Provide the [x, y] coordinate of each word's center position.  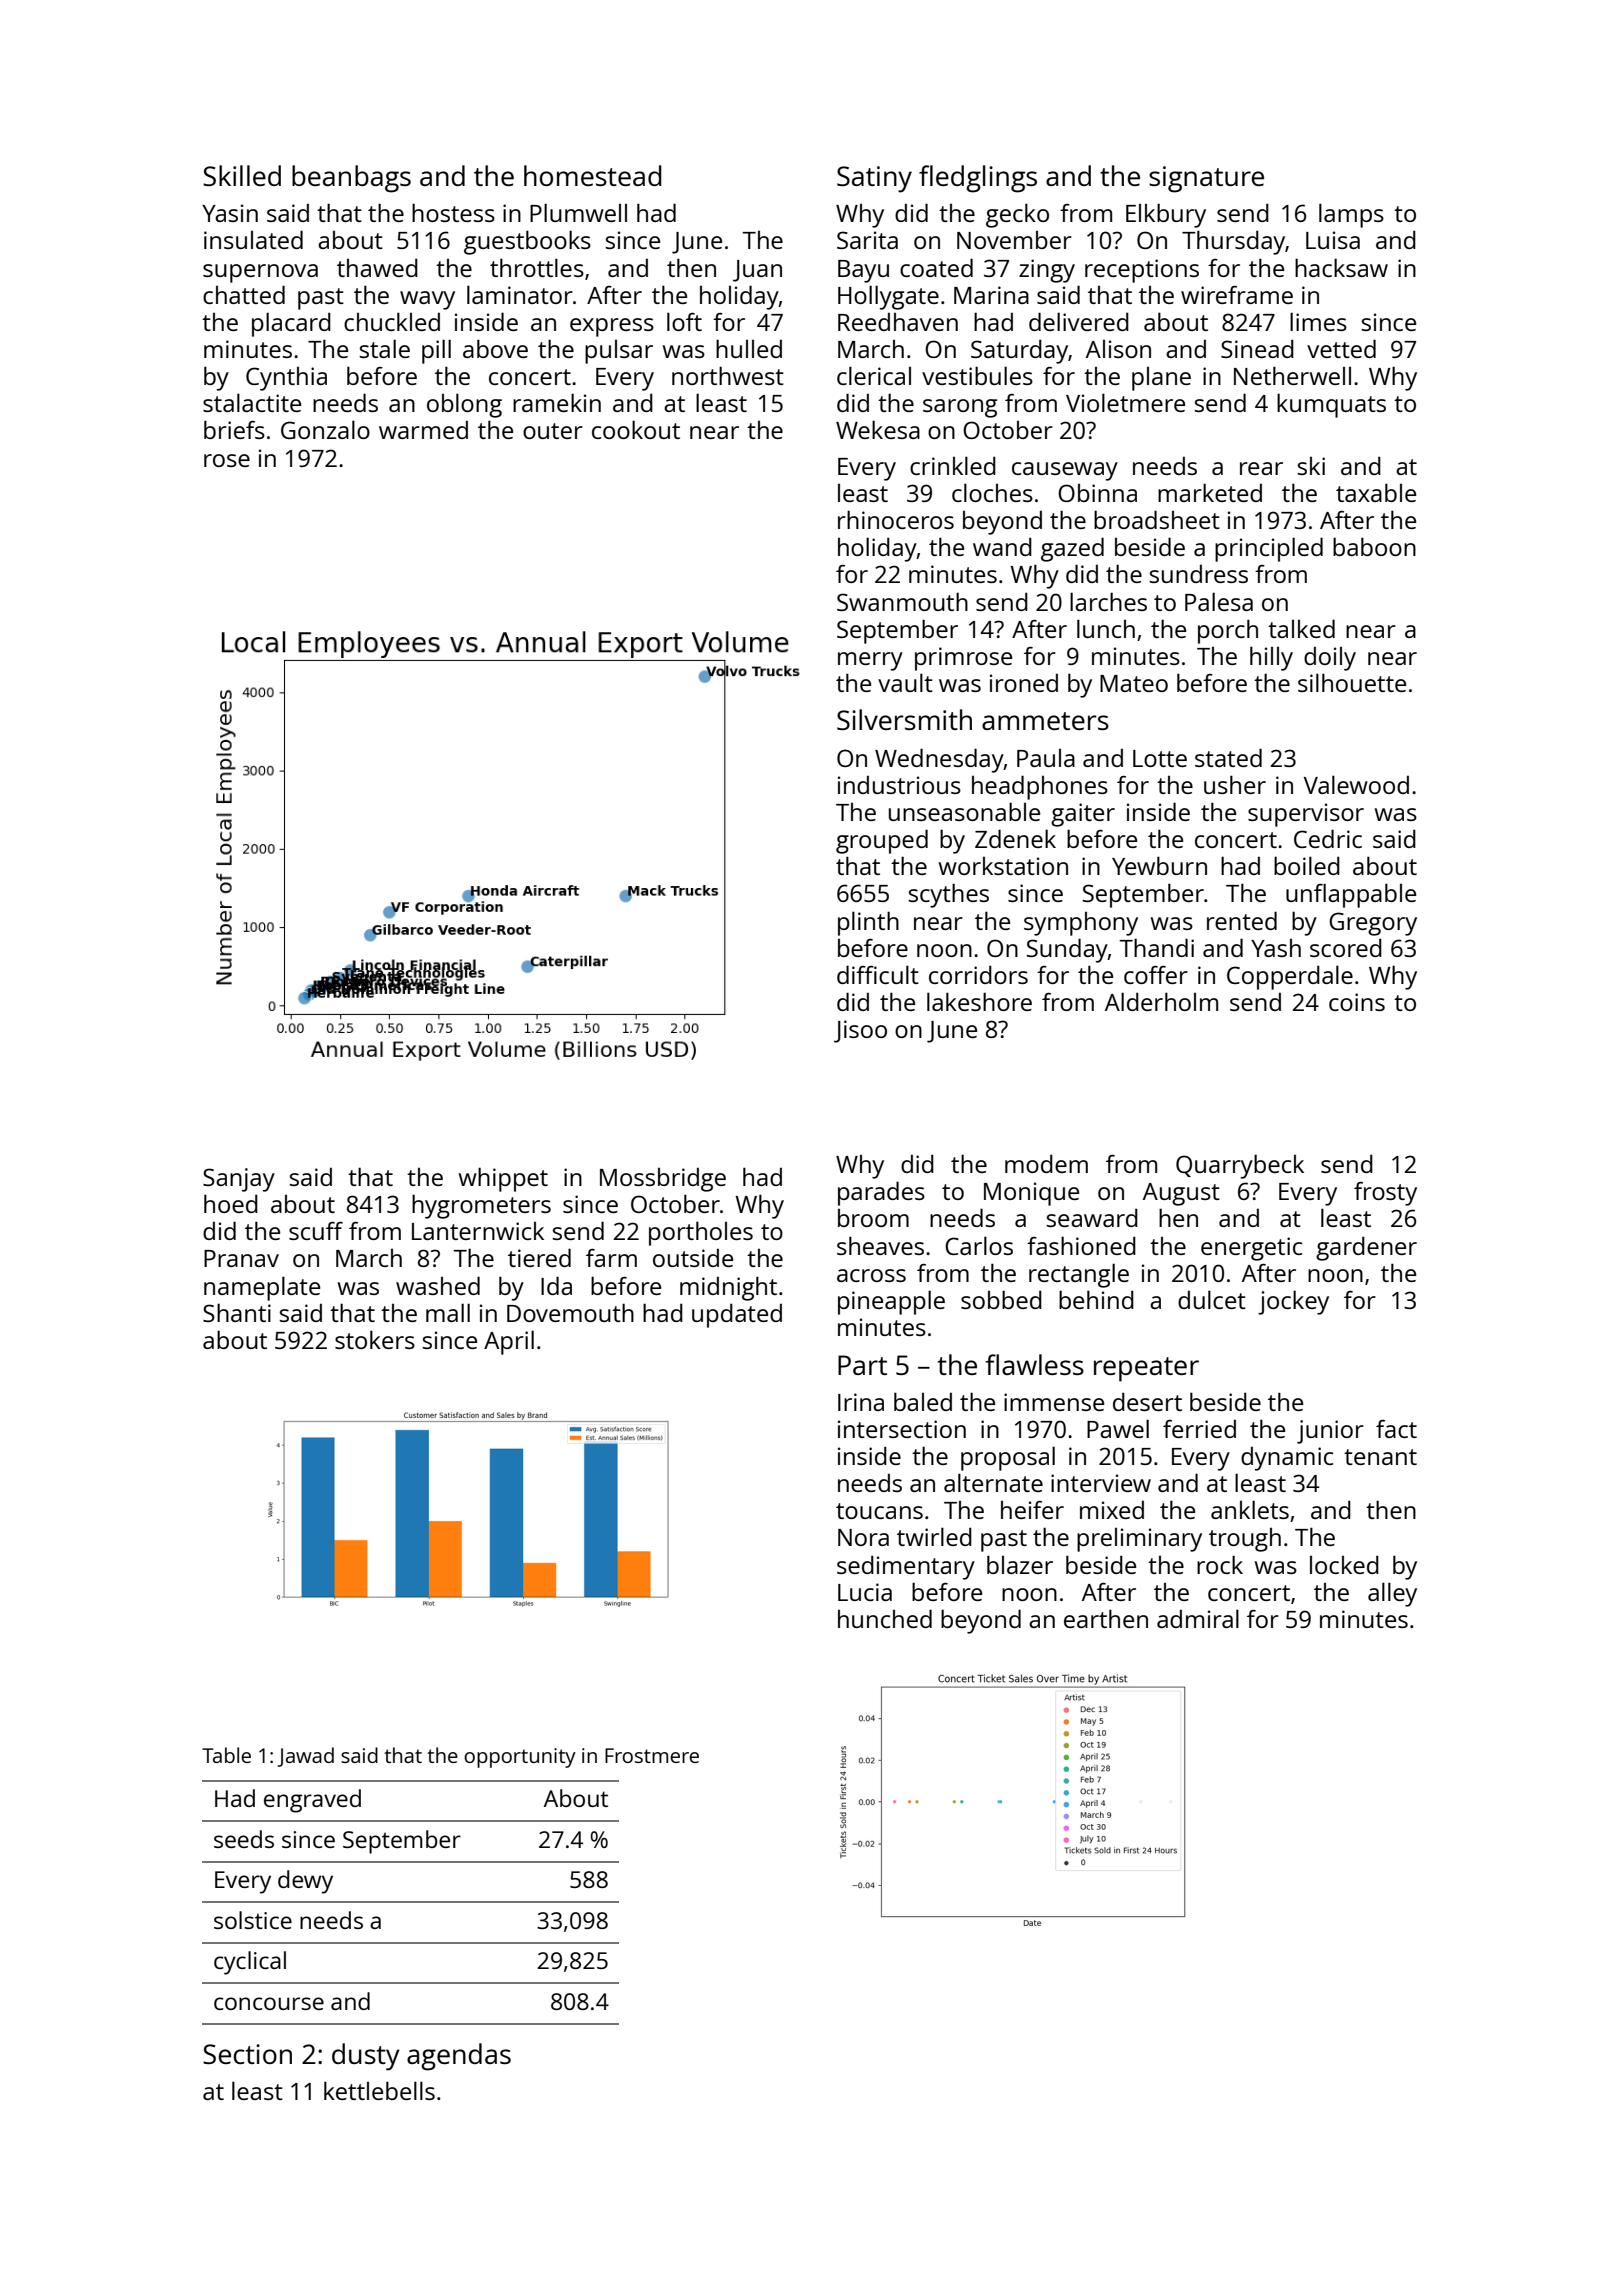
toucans [879, 1511]
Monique [1031, 1194]
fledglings [978, 179]
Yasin [230, 213]
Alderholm [1161, 1001]
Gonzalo [325, 429]
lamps [1351, 215]
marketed [1210, 492]
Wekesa [878, 429]
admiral [1198, 1618]
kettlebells [379, 2090]
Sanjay [239, 1180]
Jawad [305, 1757]
